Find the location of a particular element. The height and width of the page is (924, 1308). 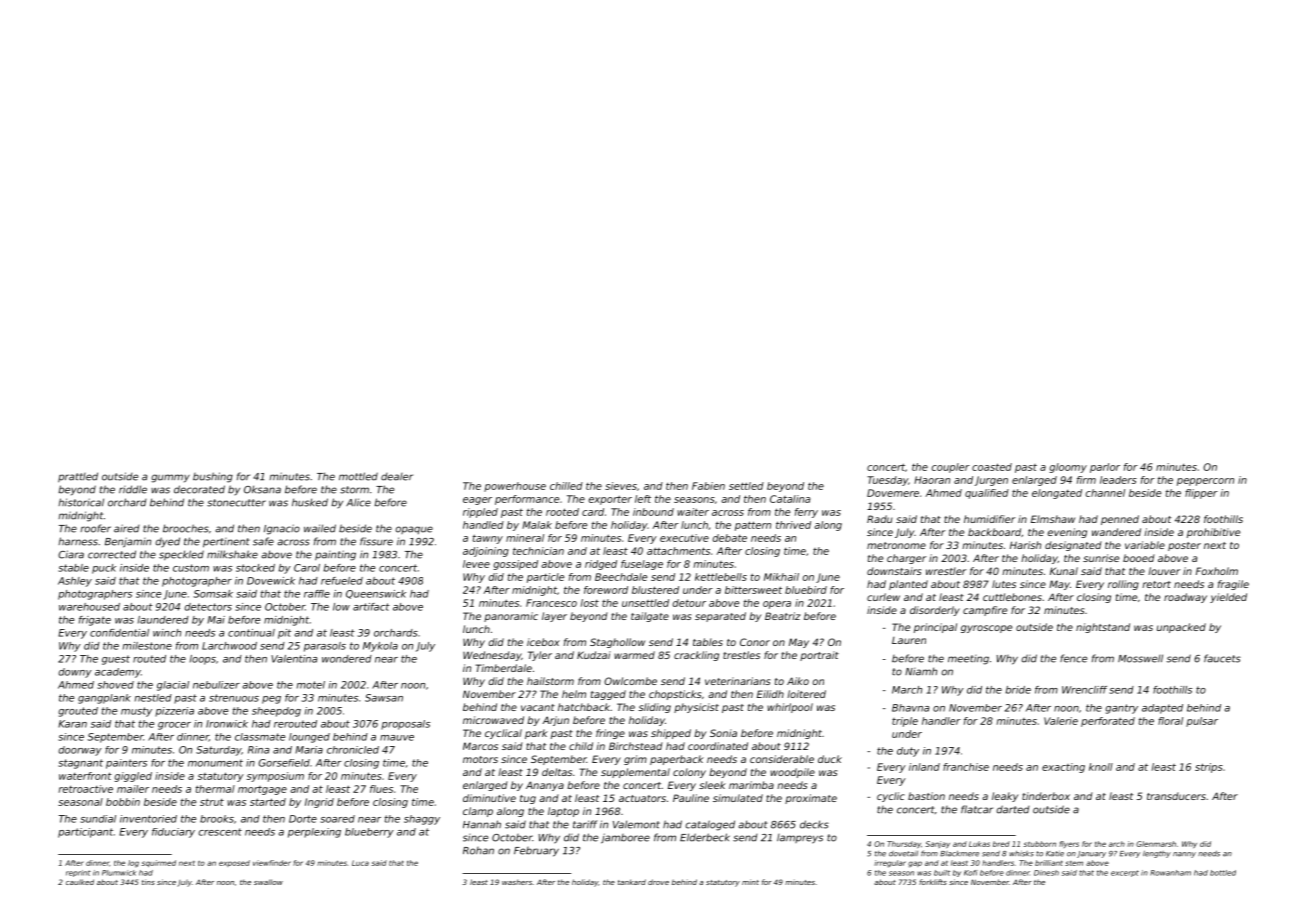

Dovewick is located at coordinates (271, 581).
